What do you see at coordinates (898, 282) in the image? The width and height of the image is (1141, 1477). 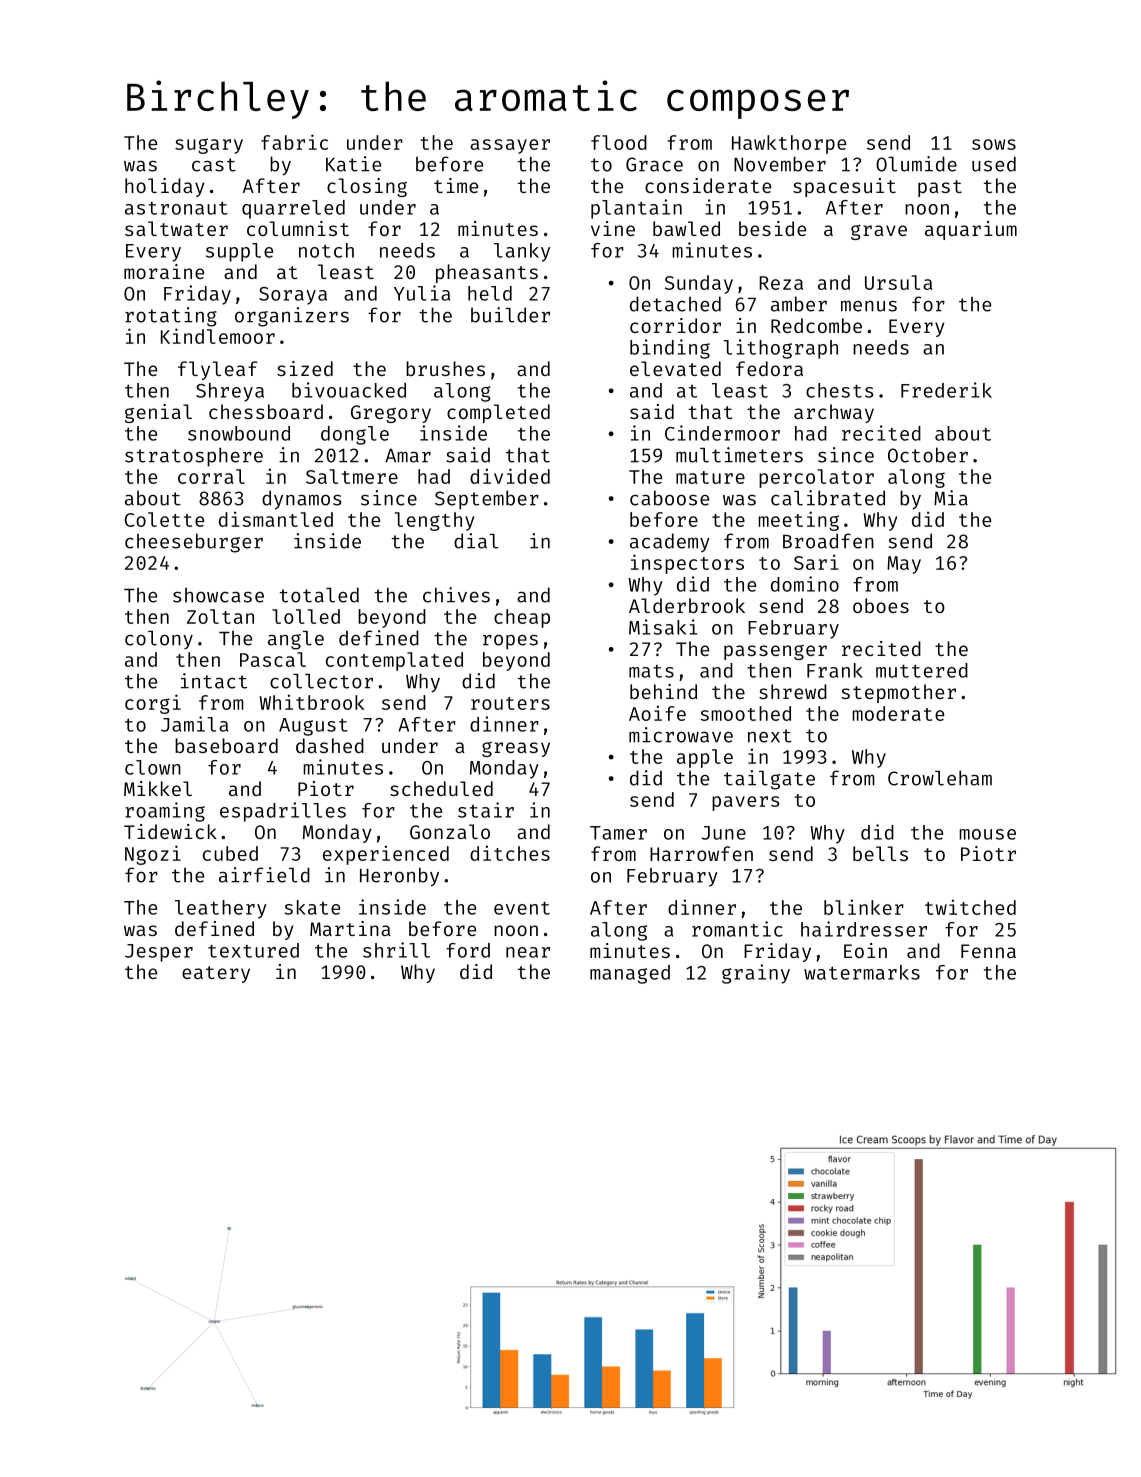 I see `Ursula` at bounding box center [898, 282].
